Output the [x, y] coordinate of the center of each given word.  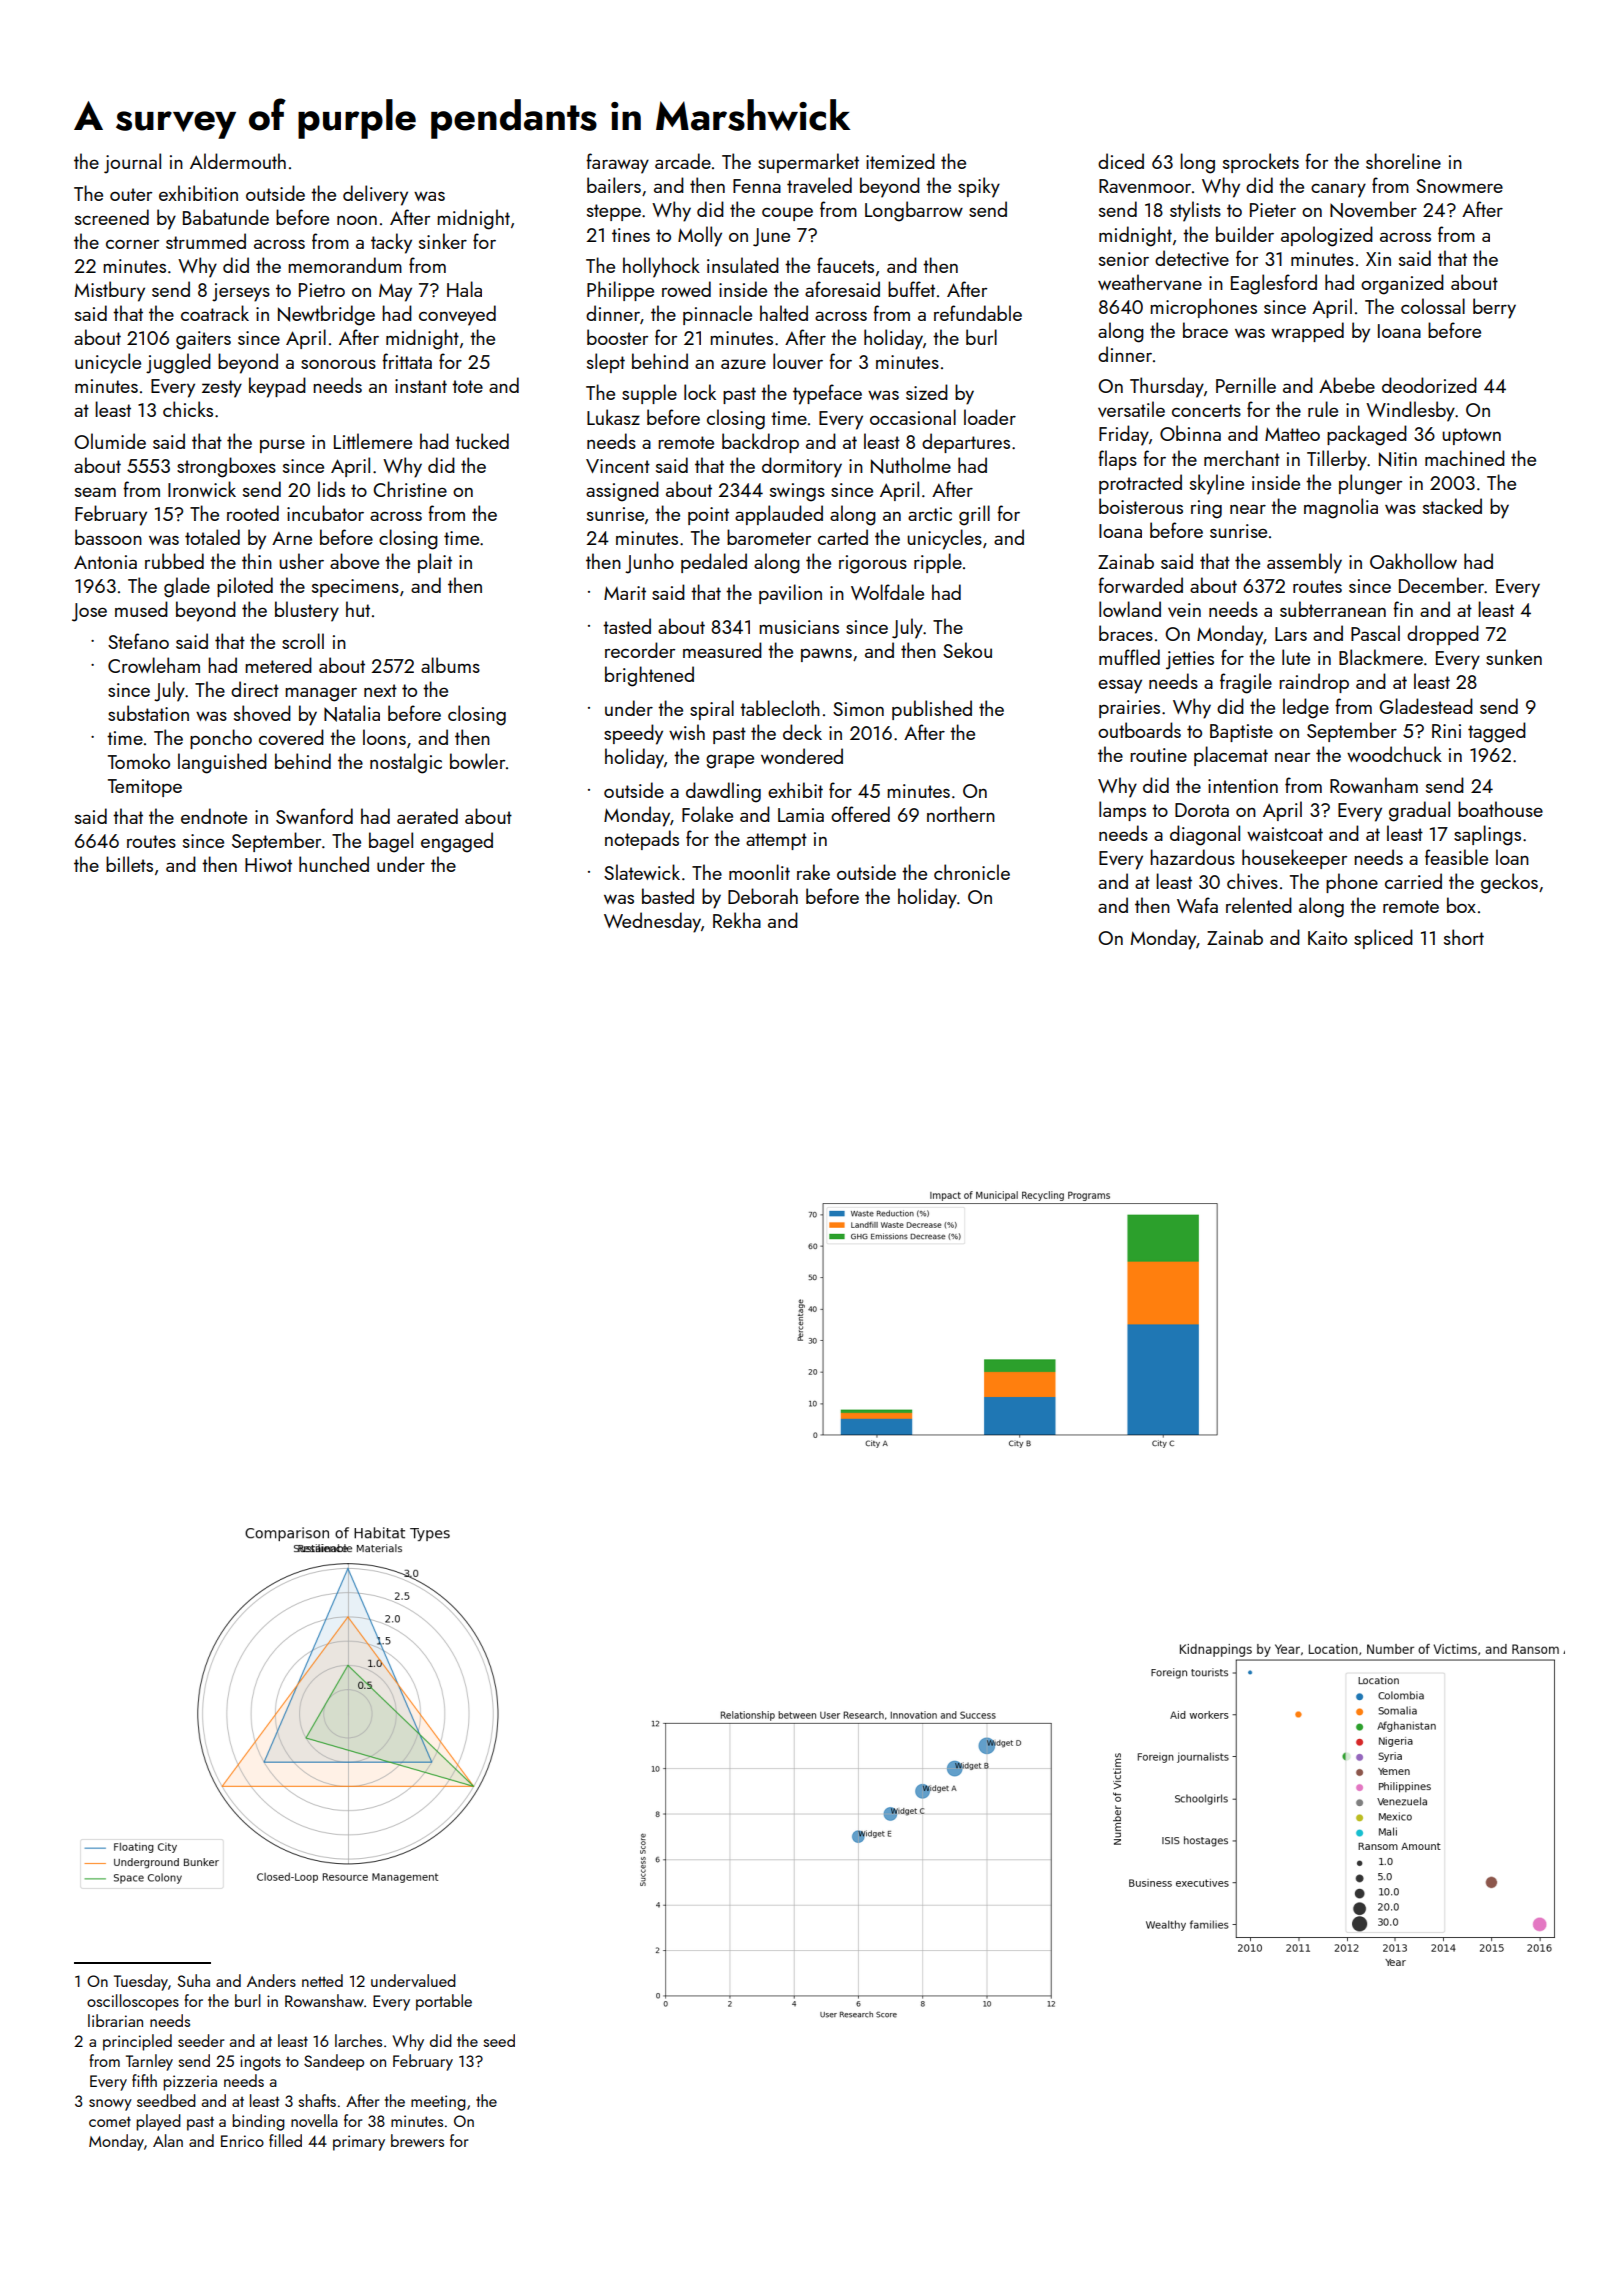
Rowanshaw [324, 2000]
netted [322, 1980]
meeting [438, 2103]
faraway [617, 163]
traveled [819, 185]
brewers [417, 2140]
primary [359, 2143]
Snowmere [1459, 186]
